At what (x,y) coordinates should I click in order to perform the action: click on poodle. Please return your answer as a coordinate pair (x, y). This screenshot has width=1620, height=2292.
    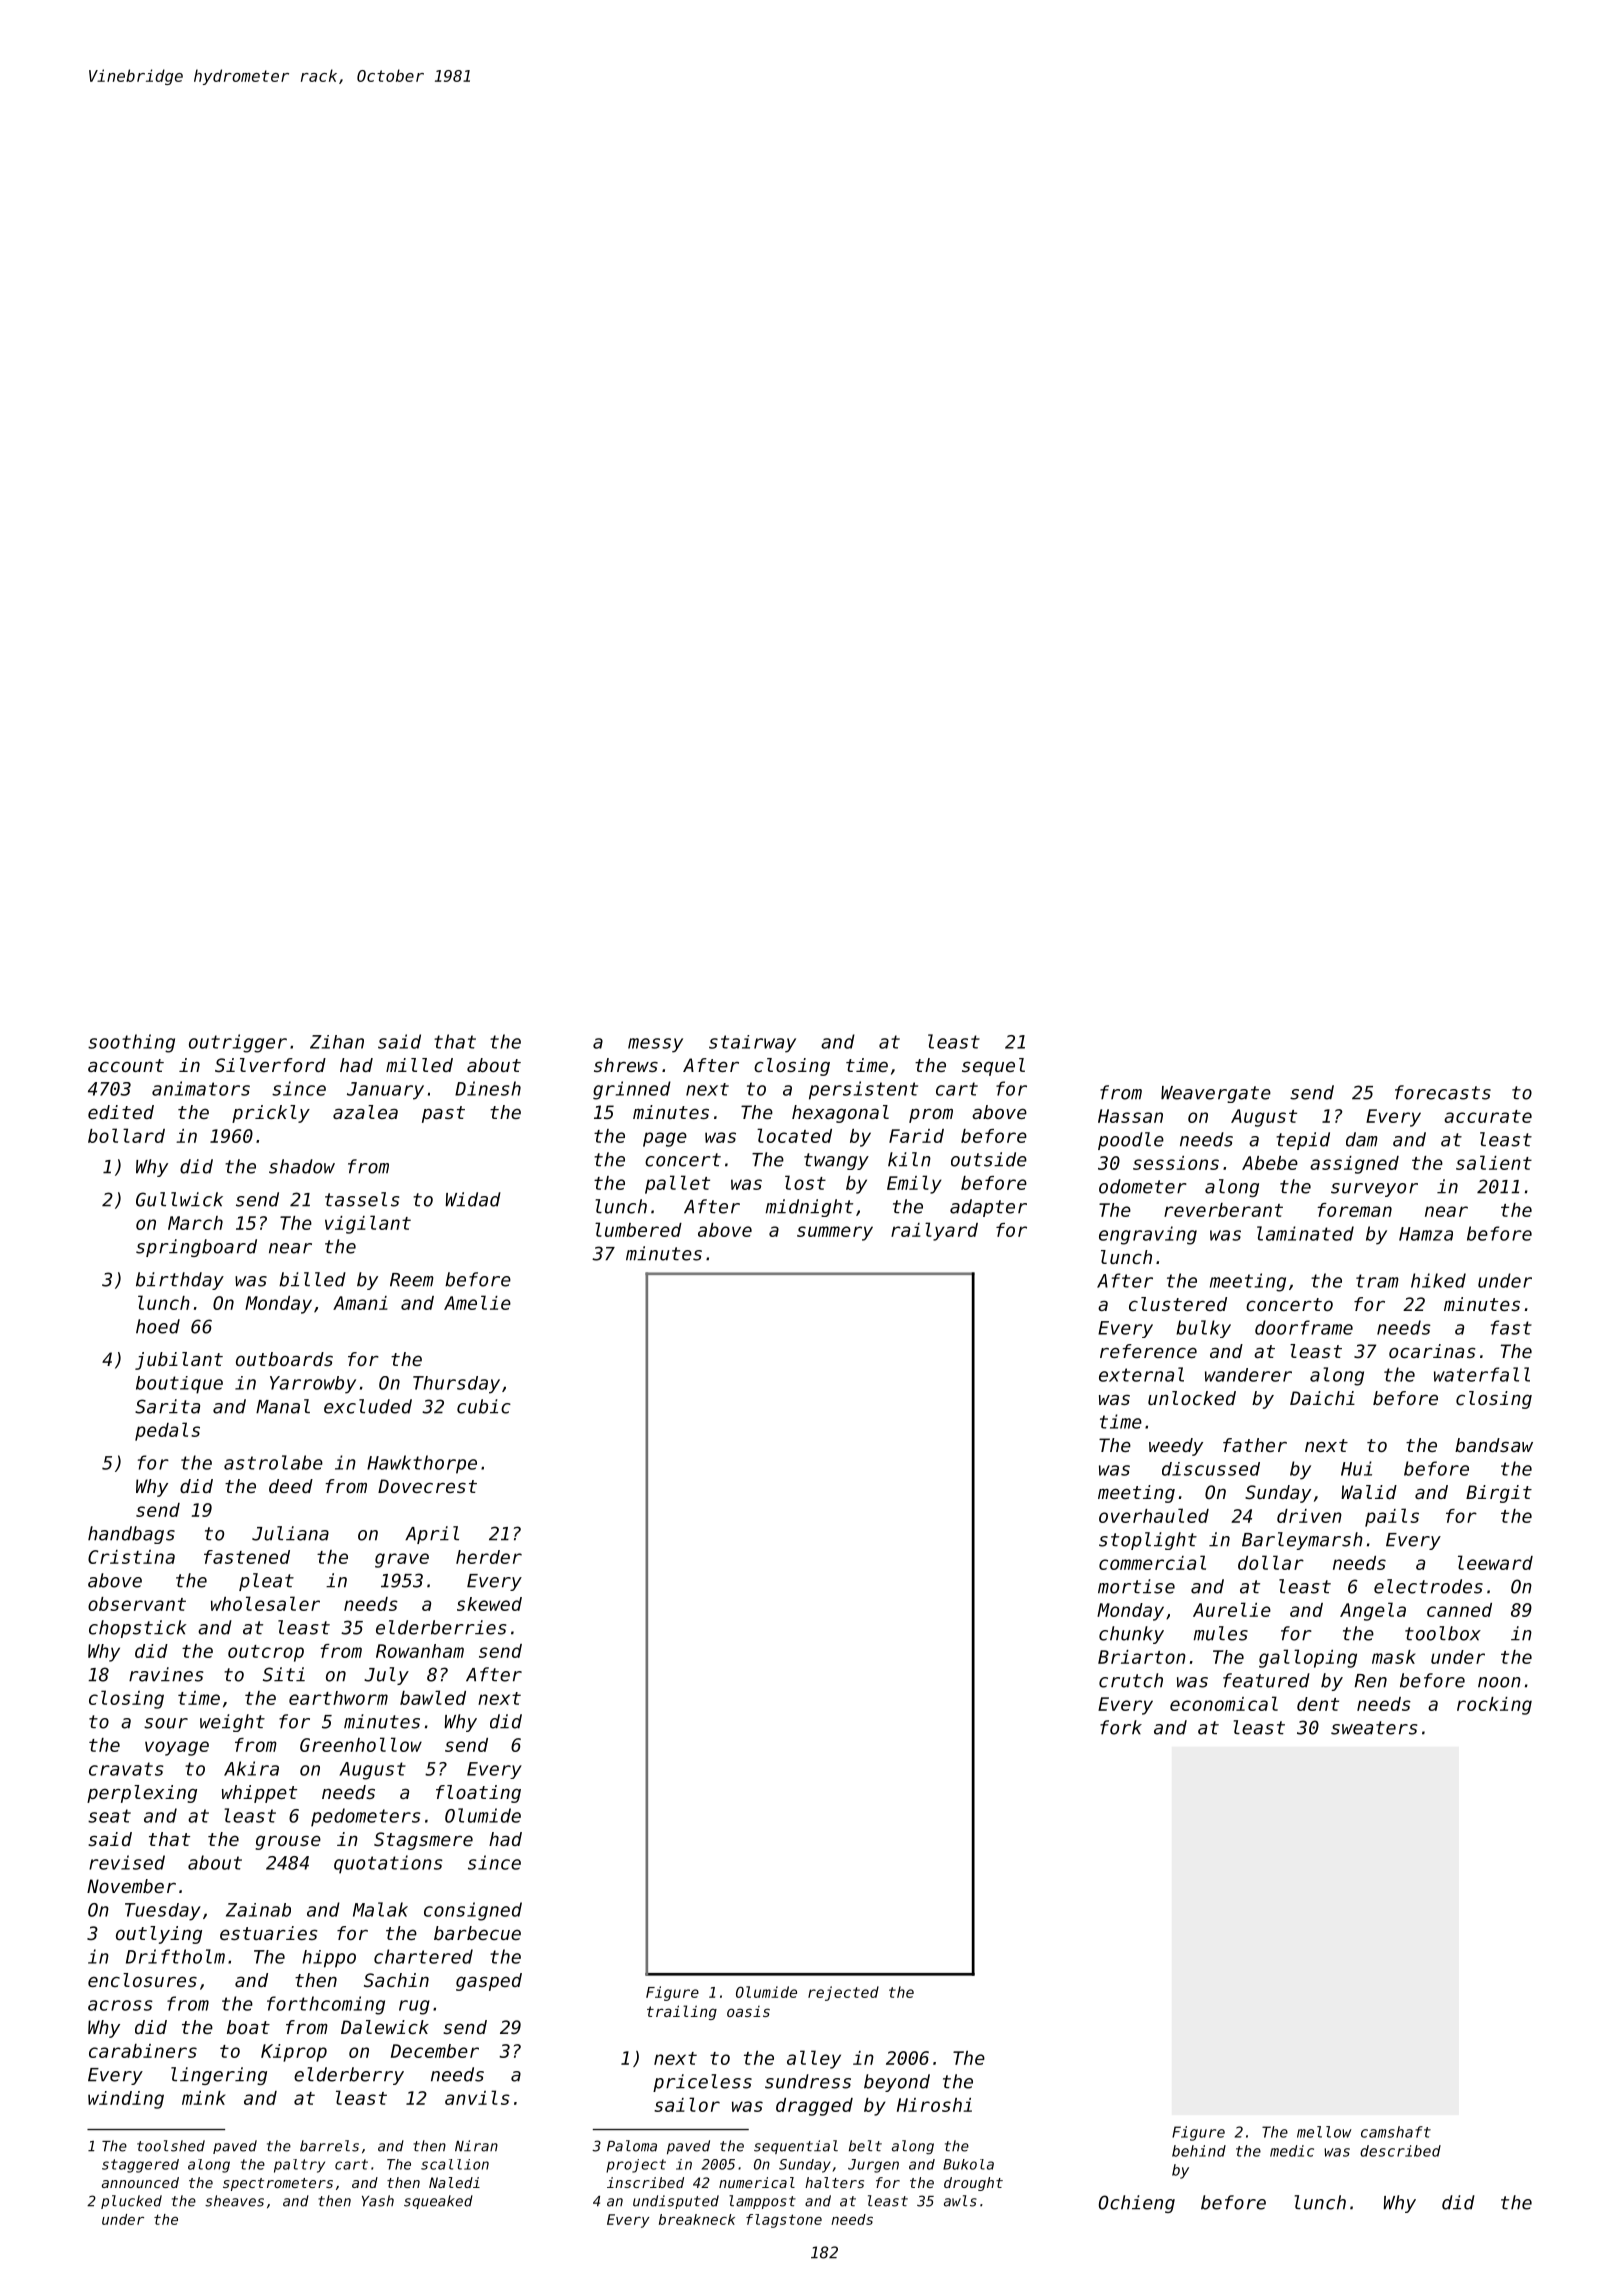
    Looking at the image, I should click on (1131, 1141).
